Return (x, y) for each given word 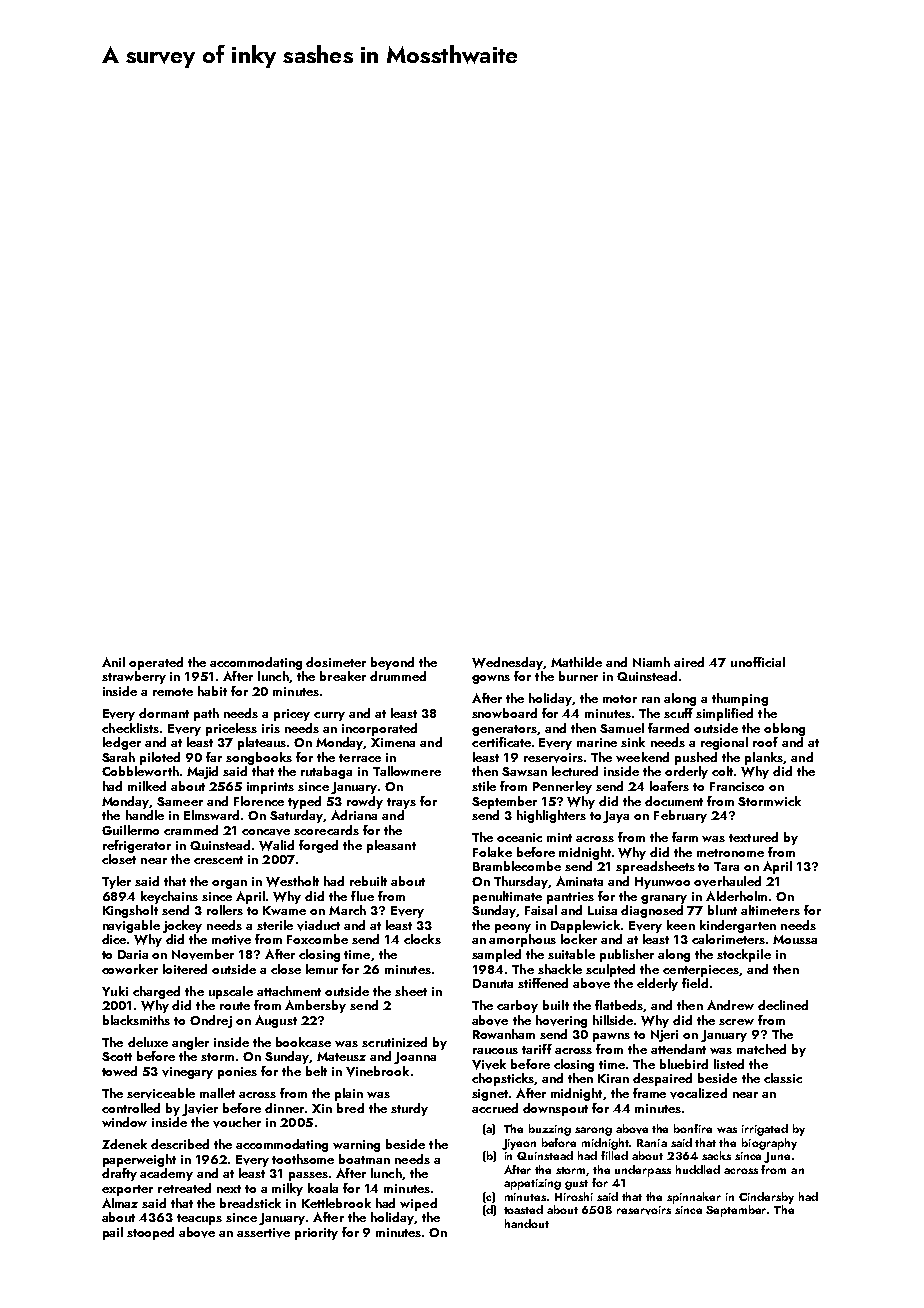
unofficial (758, 662)
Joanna (415, 1058)
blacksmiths (136, 1020)
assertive (263, 1233)
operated (156, 663)
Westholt (292, 881)
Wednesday (507, 663)
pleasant (391, 846)
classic (783, 1078)
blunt (722, 910)
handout (527, 1223)
